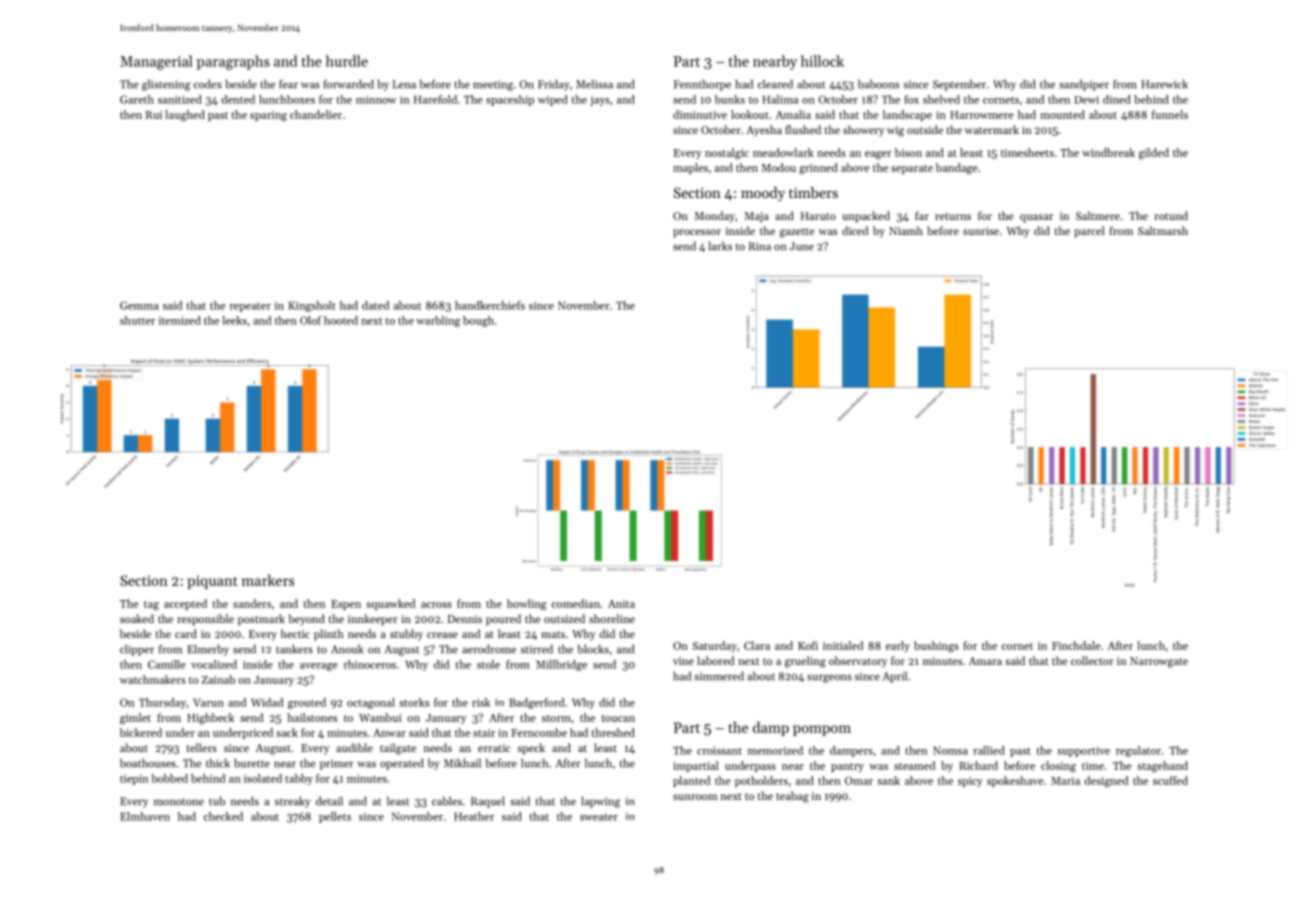 The height and width of the screenshot is (924, 1308). What do you see at coordinates (985, 661) in the screenshot?
I see `Amara` at bounding box center [985, 661].
